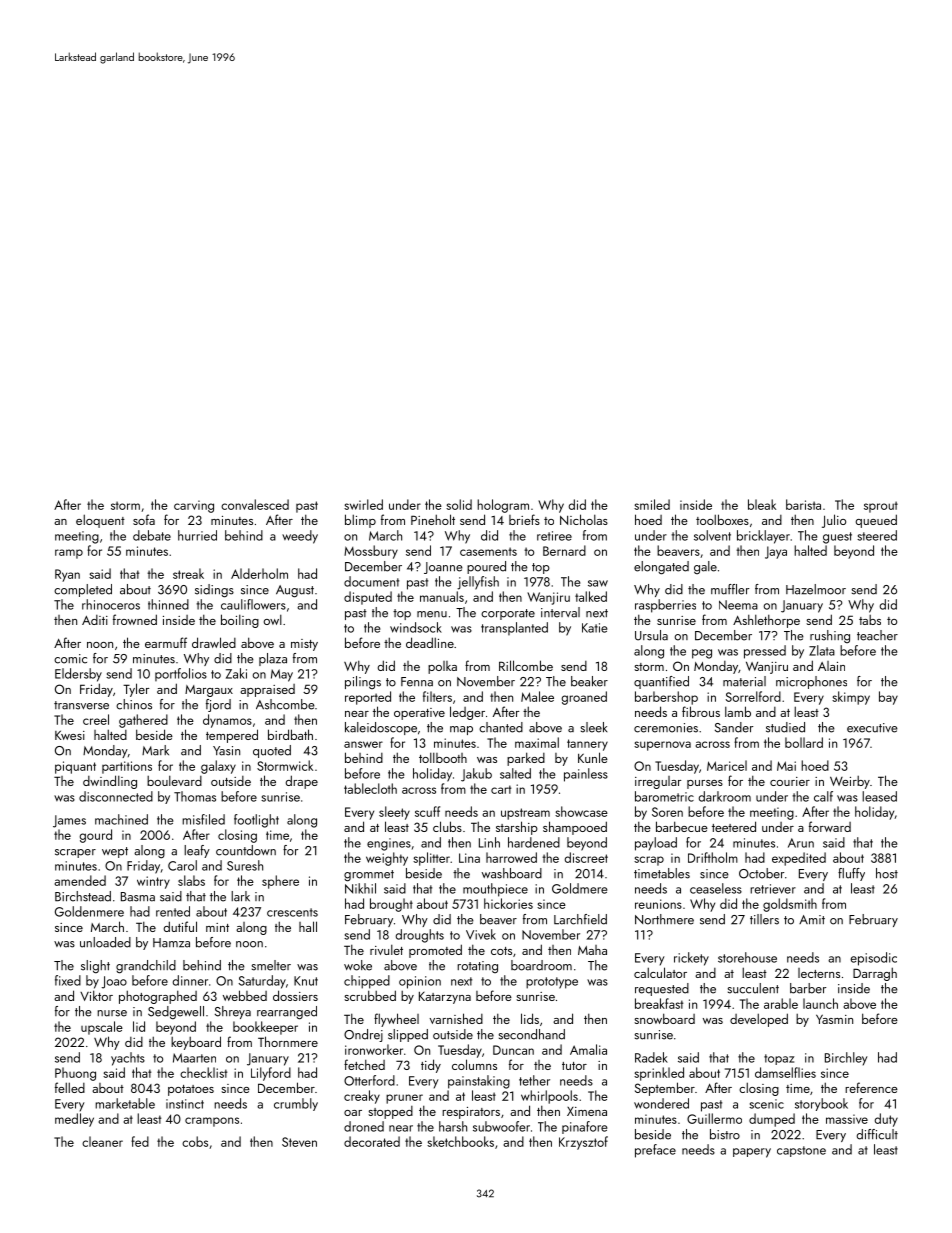 Image resolution: width=952 pixels, height=1233 pixels. What do you see at coordinates (584, 519) in the screenshot?
I see `Nicholas` at bounding box center [584, 519].
